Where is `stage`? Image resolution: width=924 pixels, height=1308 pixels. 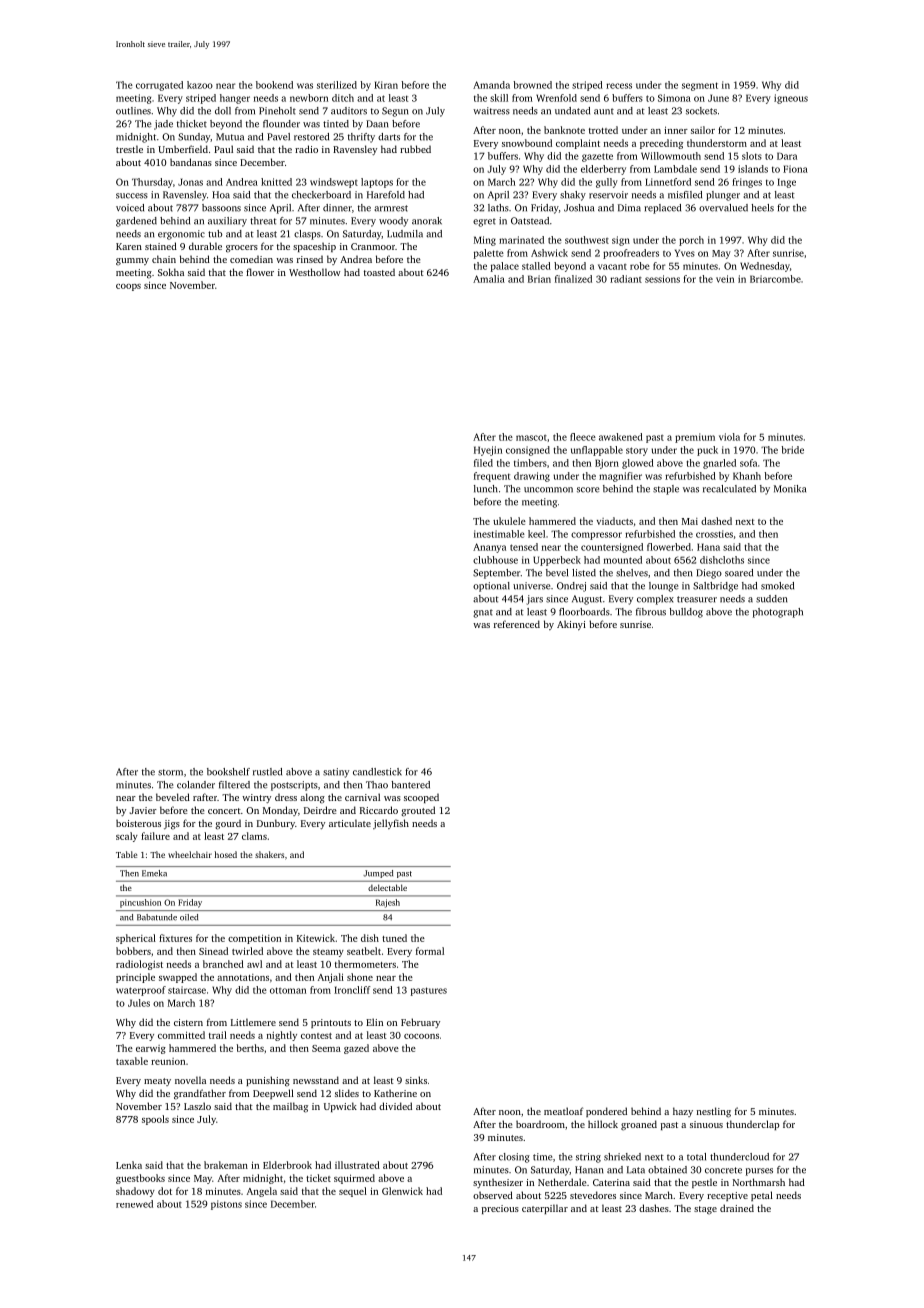 stage is located at coordinates (705, 1210).
